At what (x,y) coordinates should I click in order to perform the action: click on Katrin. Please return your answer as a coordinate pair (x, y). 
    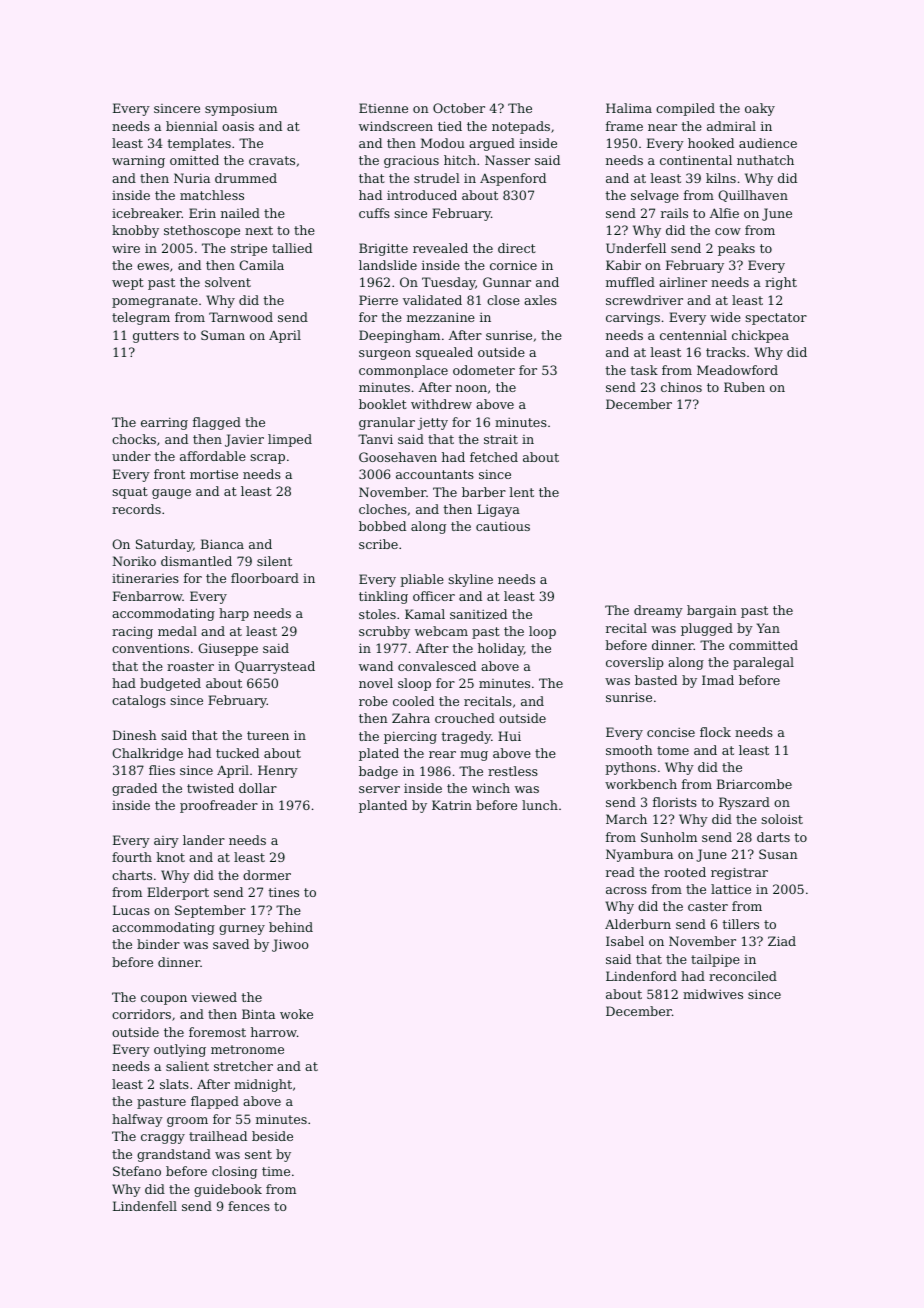
    Looking at the image, I should click on (452, 805).
